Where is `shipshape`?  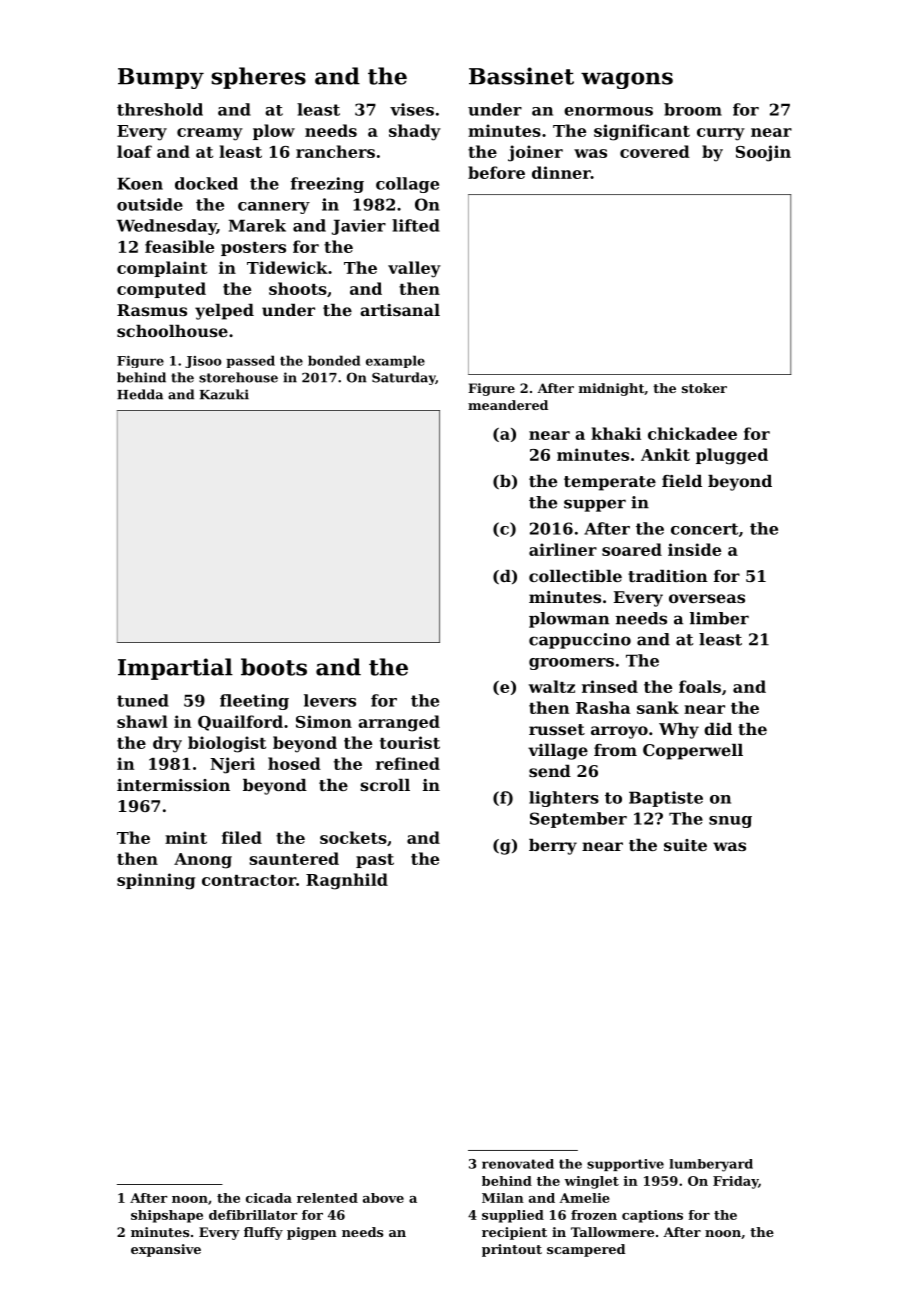
shipshape is located at coordinates (167, 1216).
